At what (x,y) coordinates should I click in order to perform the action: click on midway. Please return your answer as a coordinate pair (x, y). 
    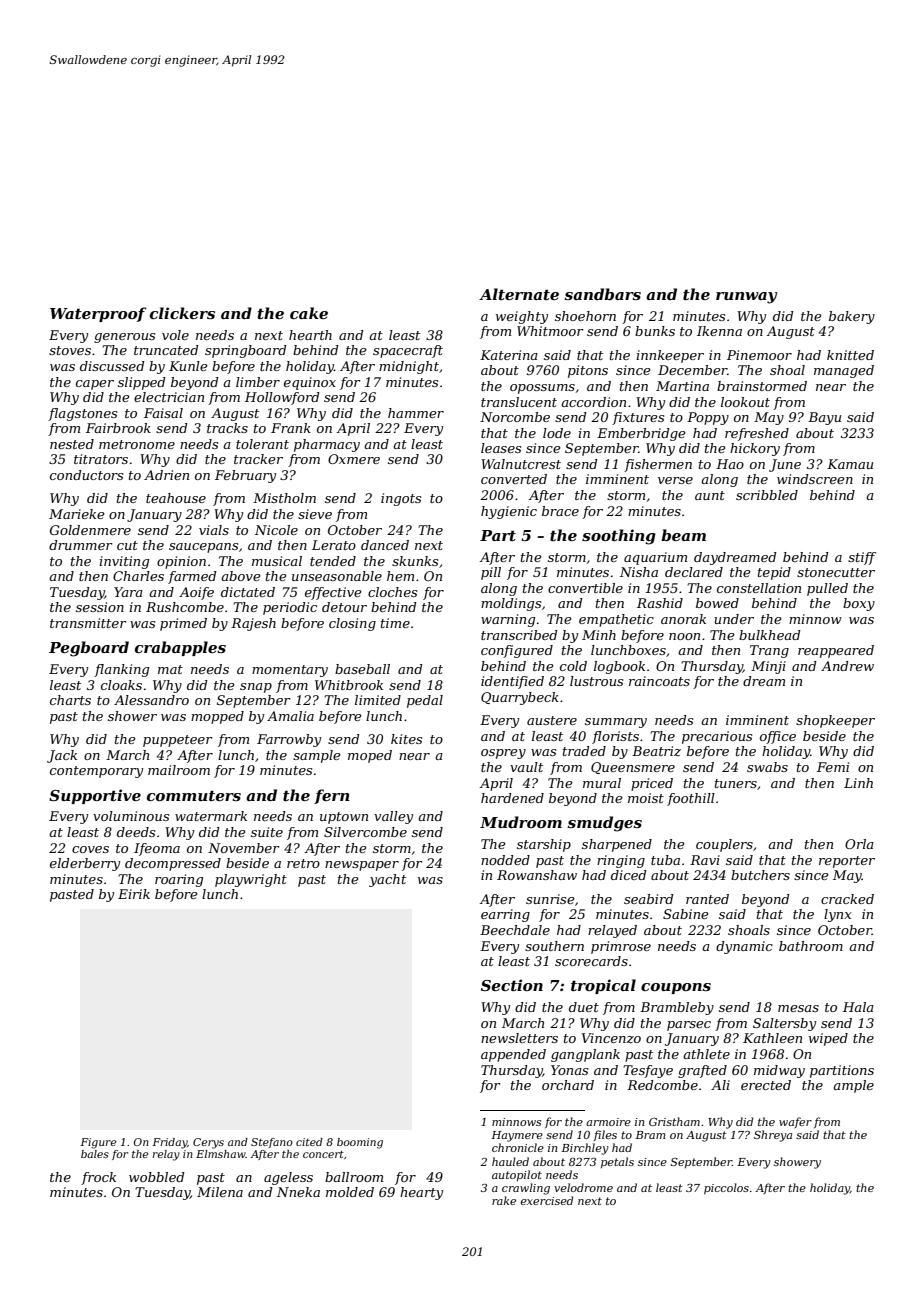
    Looking at the image, I should click on (779, 1071).
